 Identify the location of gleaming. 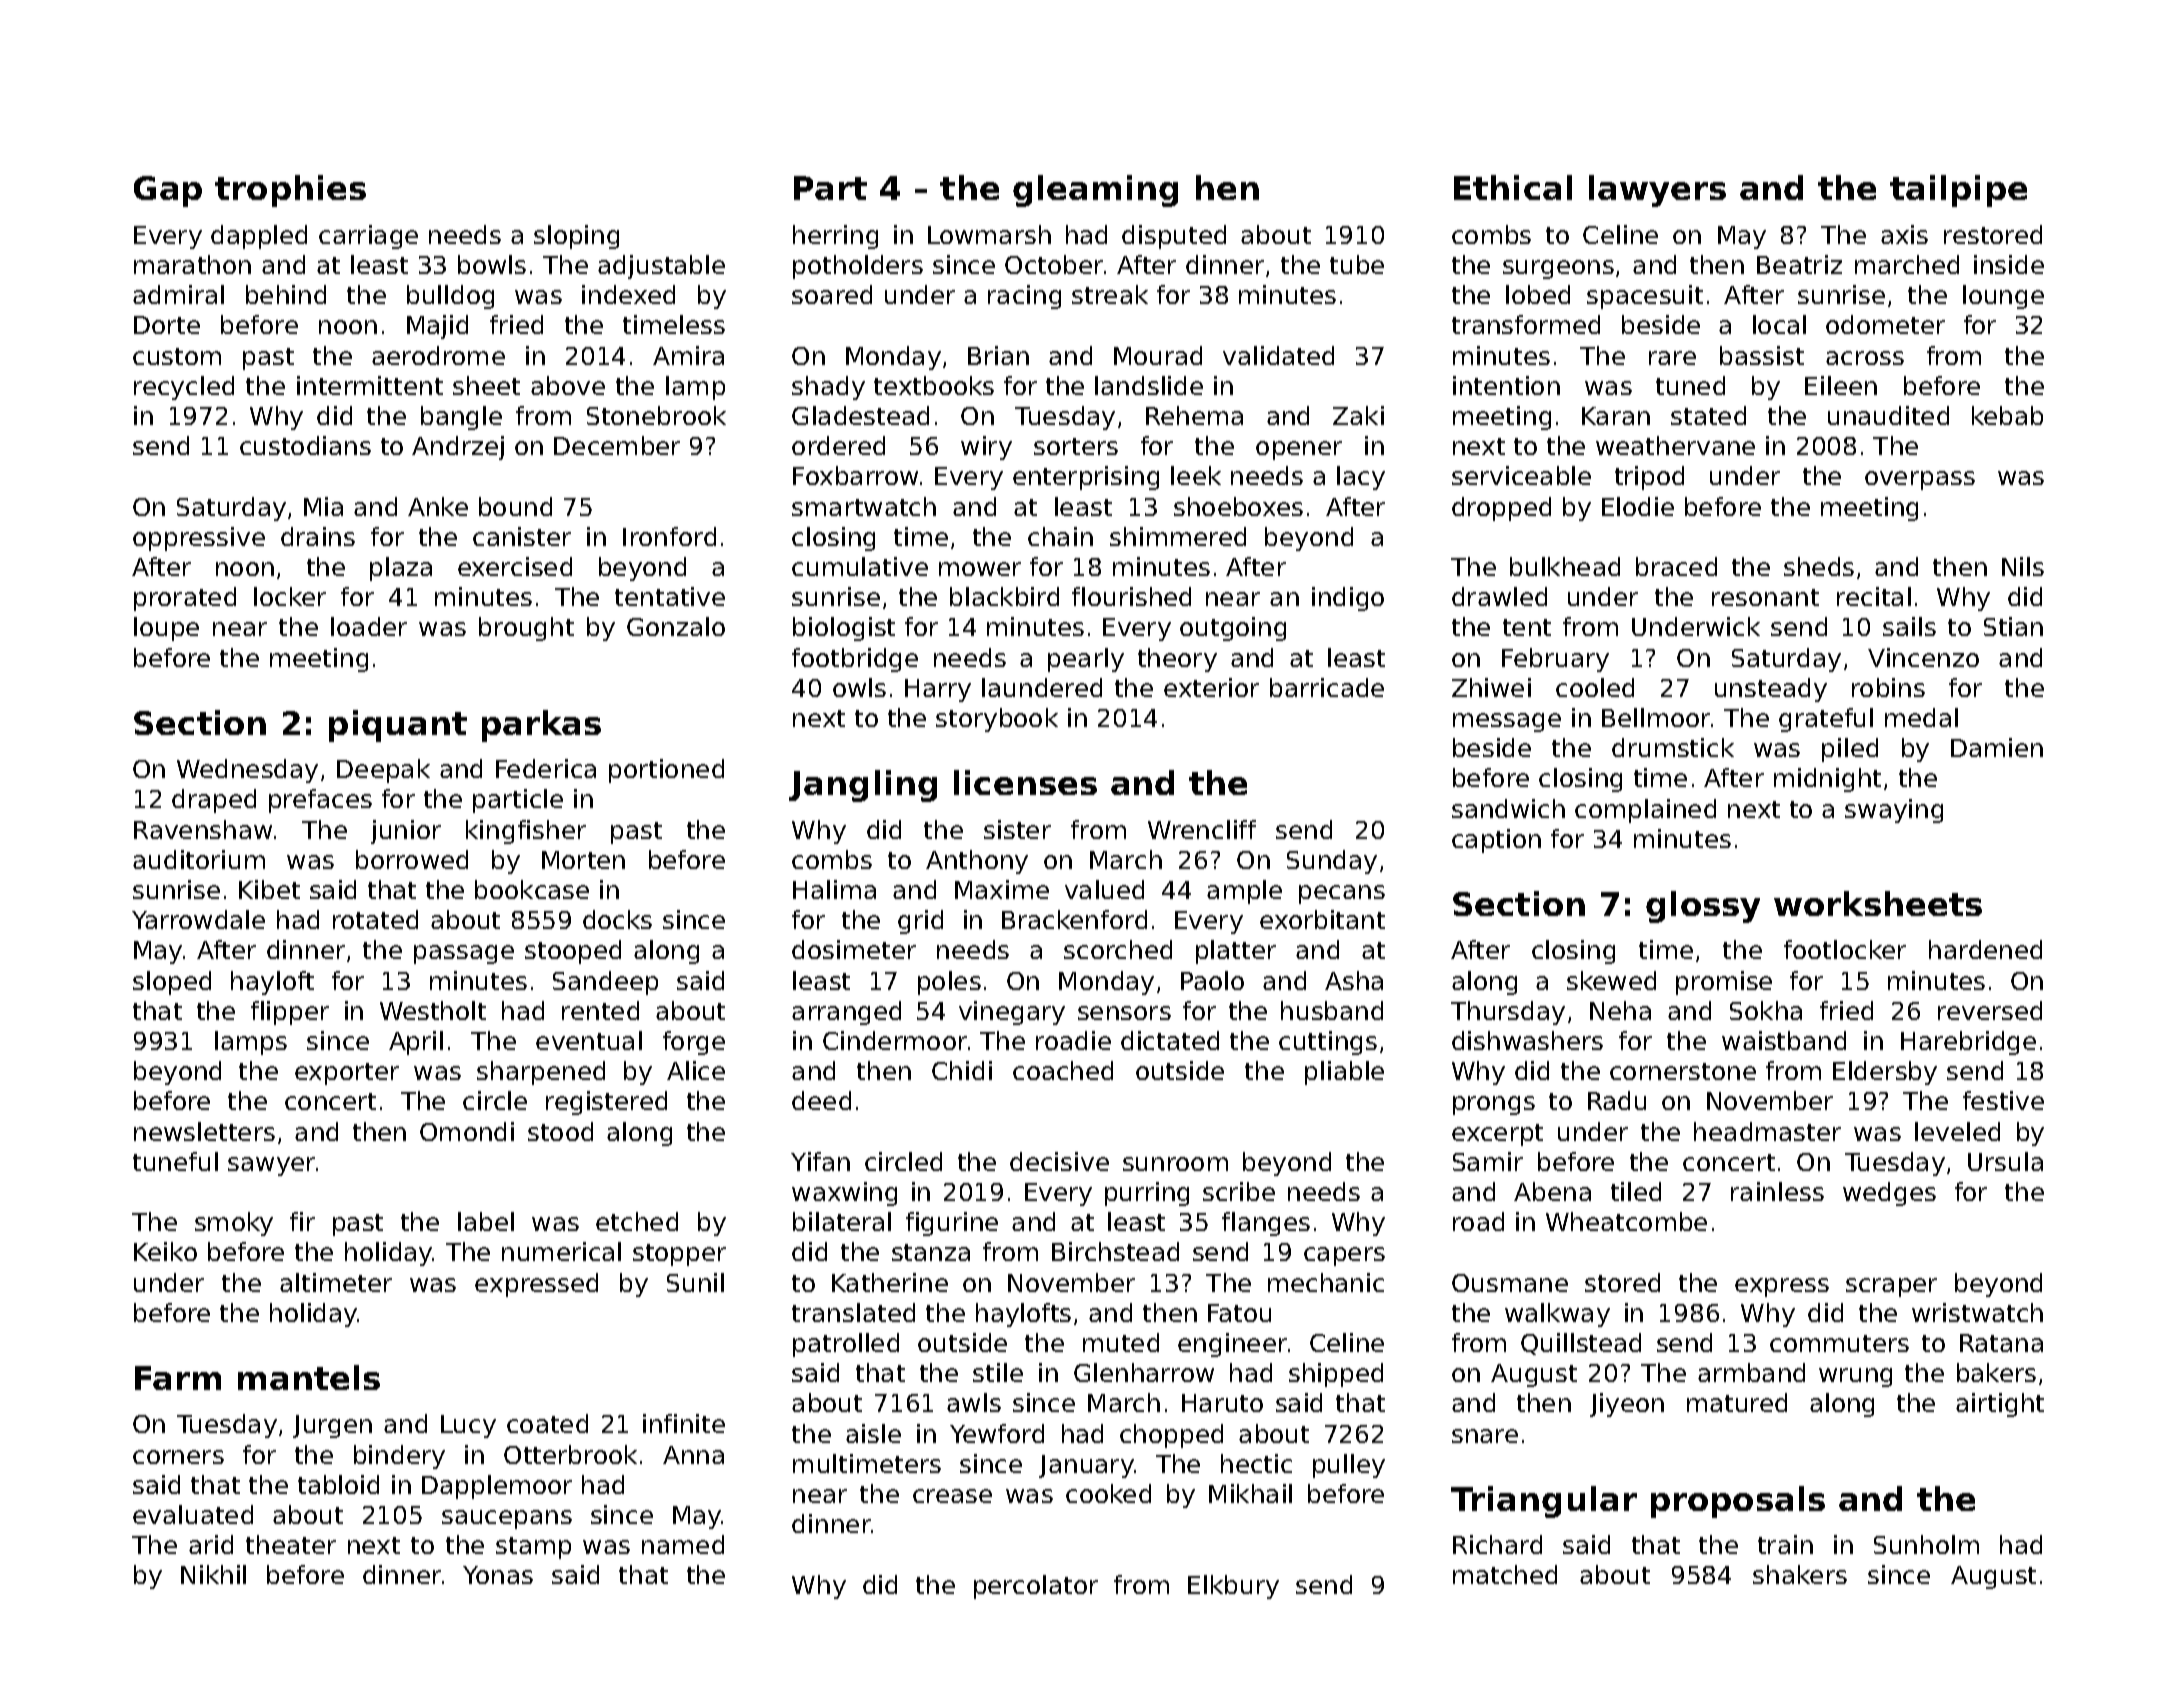
(1095, 191).
